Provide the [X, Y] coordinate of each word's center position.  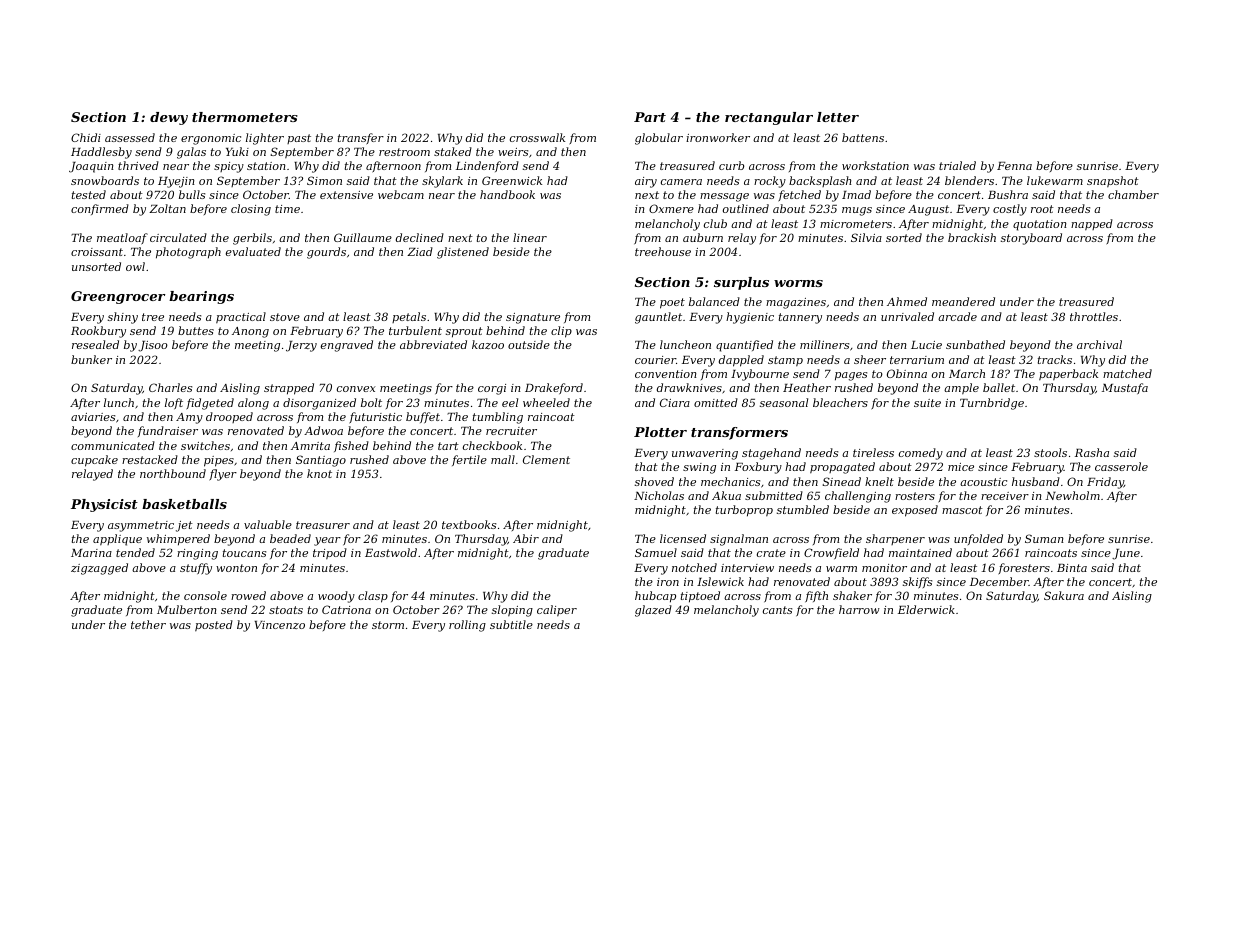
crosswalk [537, 137]
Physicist [104, 505]
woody [336, 597]
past [299, 139]
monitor [884, 568]
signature [533, 318]
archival [1099, 344]
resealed [95, 344]
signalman [739, 540]
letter [838, 117]
